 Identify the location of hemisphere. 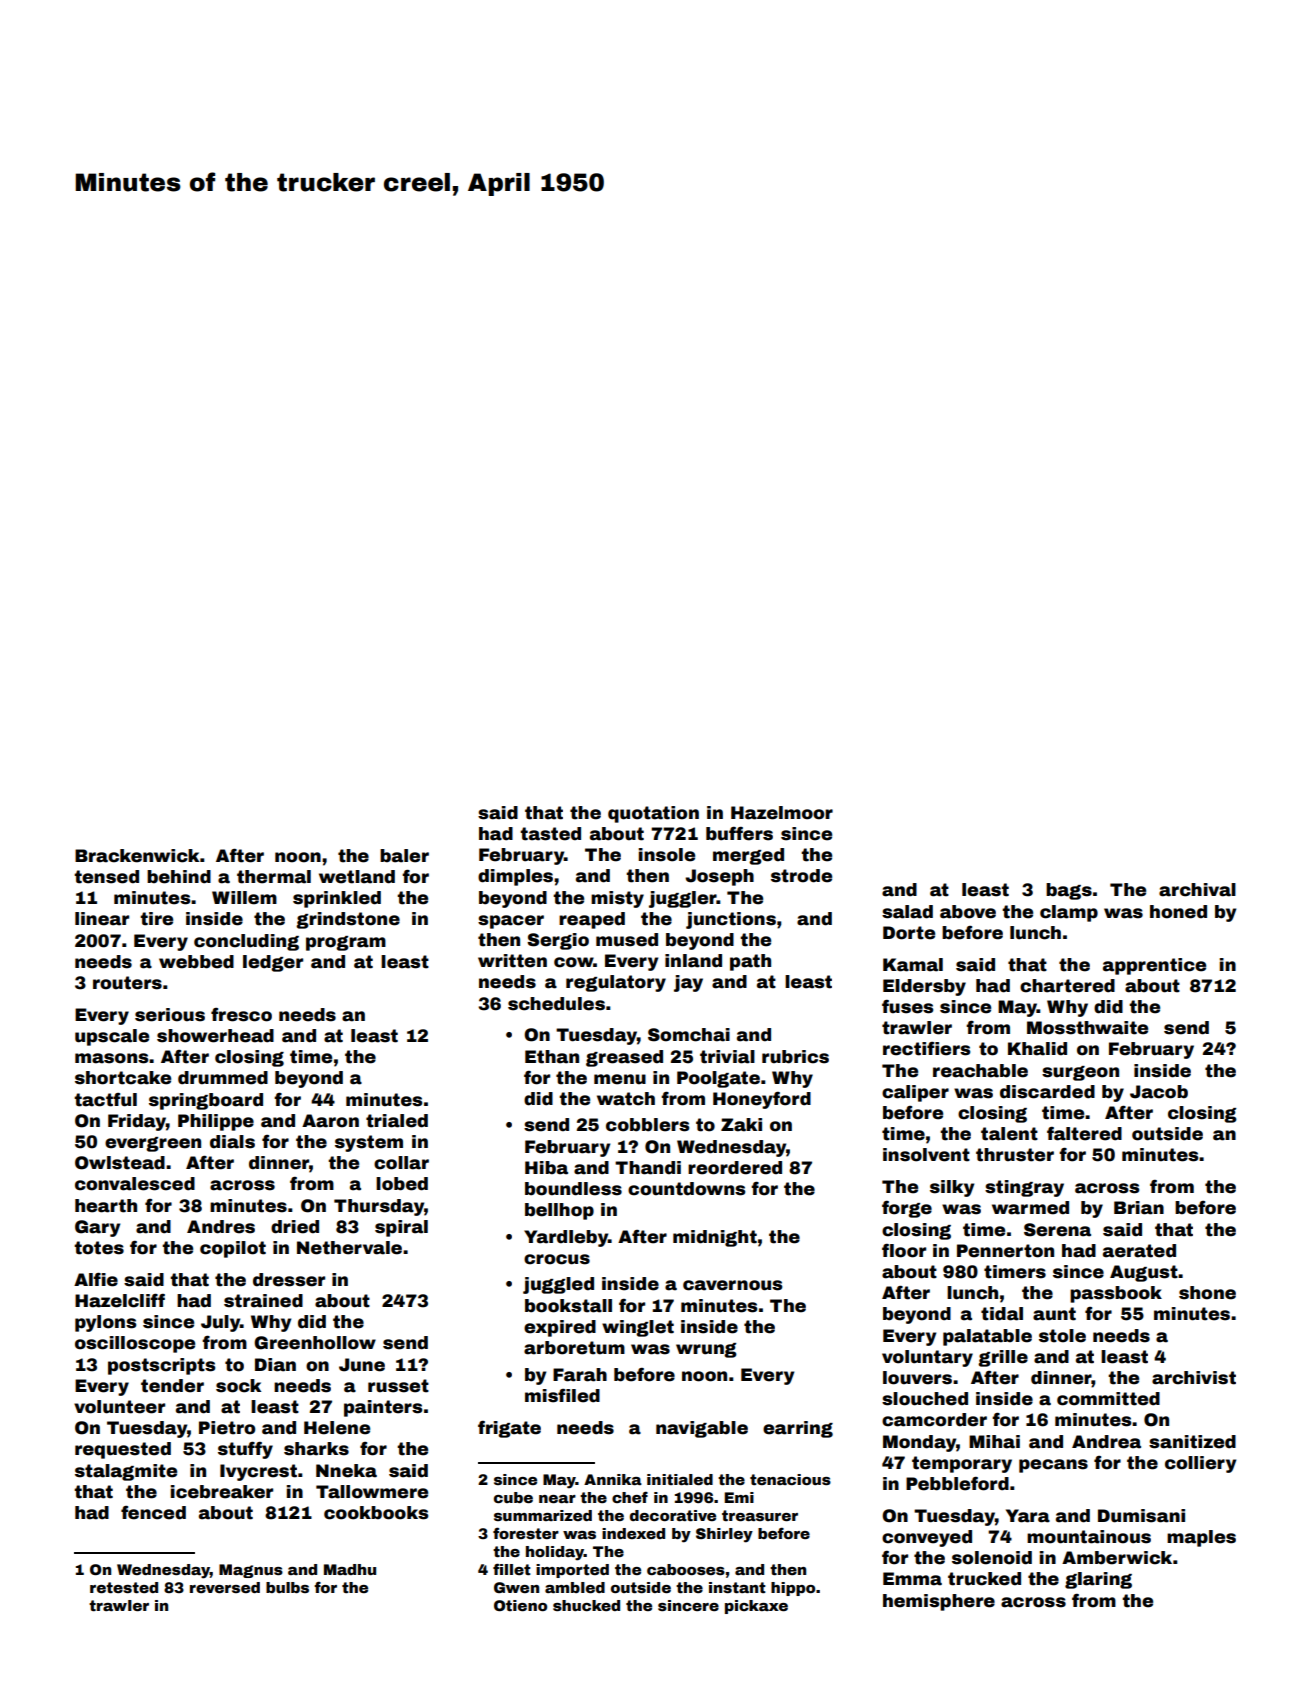
(939, 1602).
